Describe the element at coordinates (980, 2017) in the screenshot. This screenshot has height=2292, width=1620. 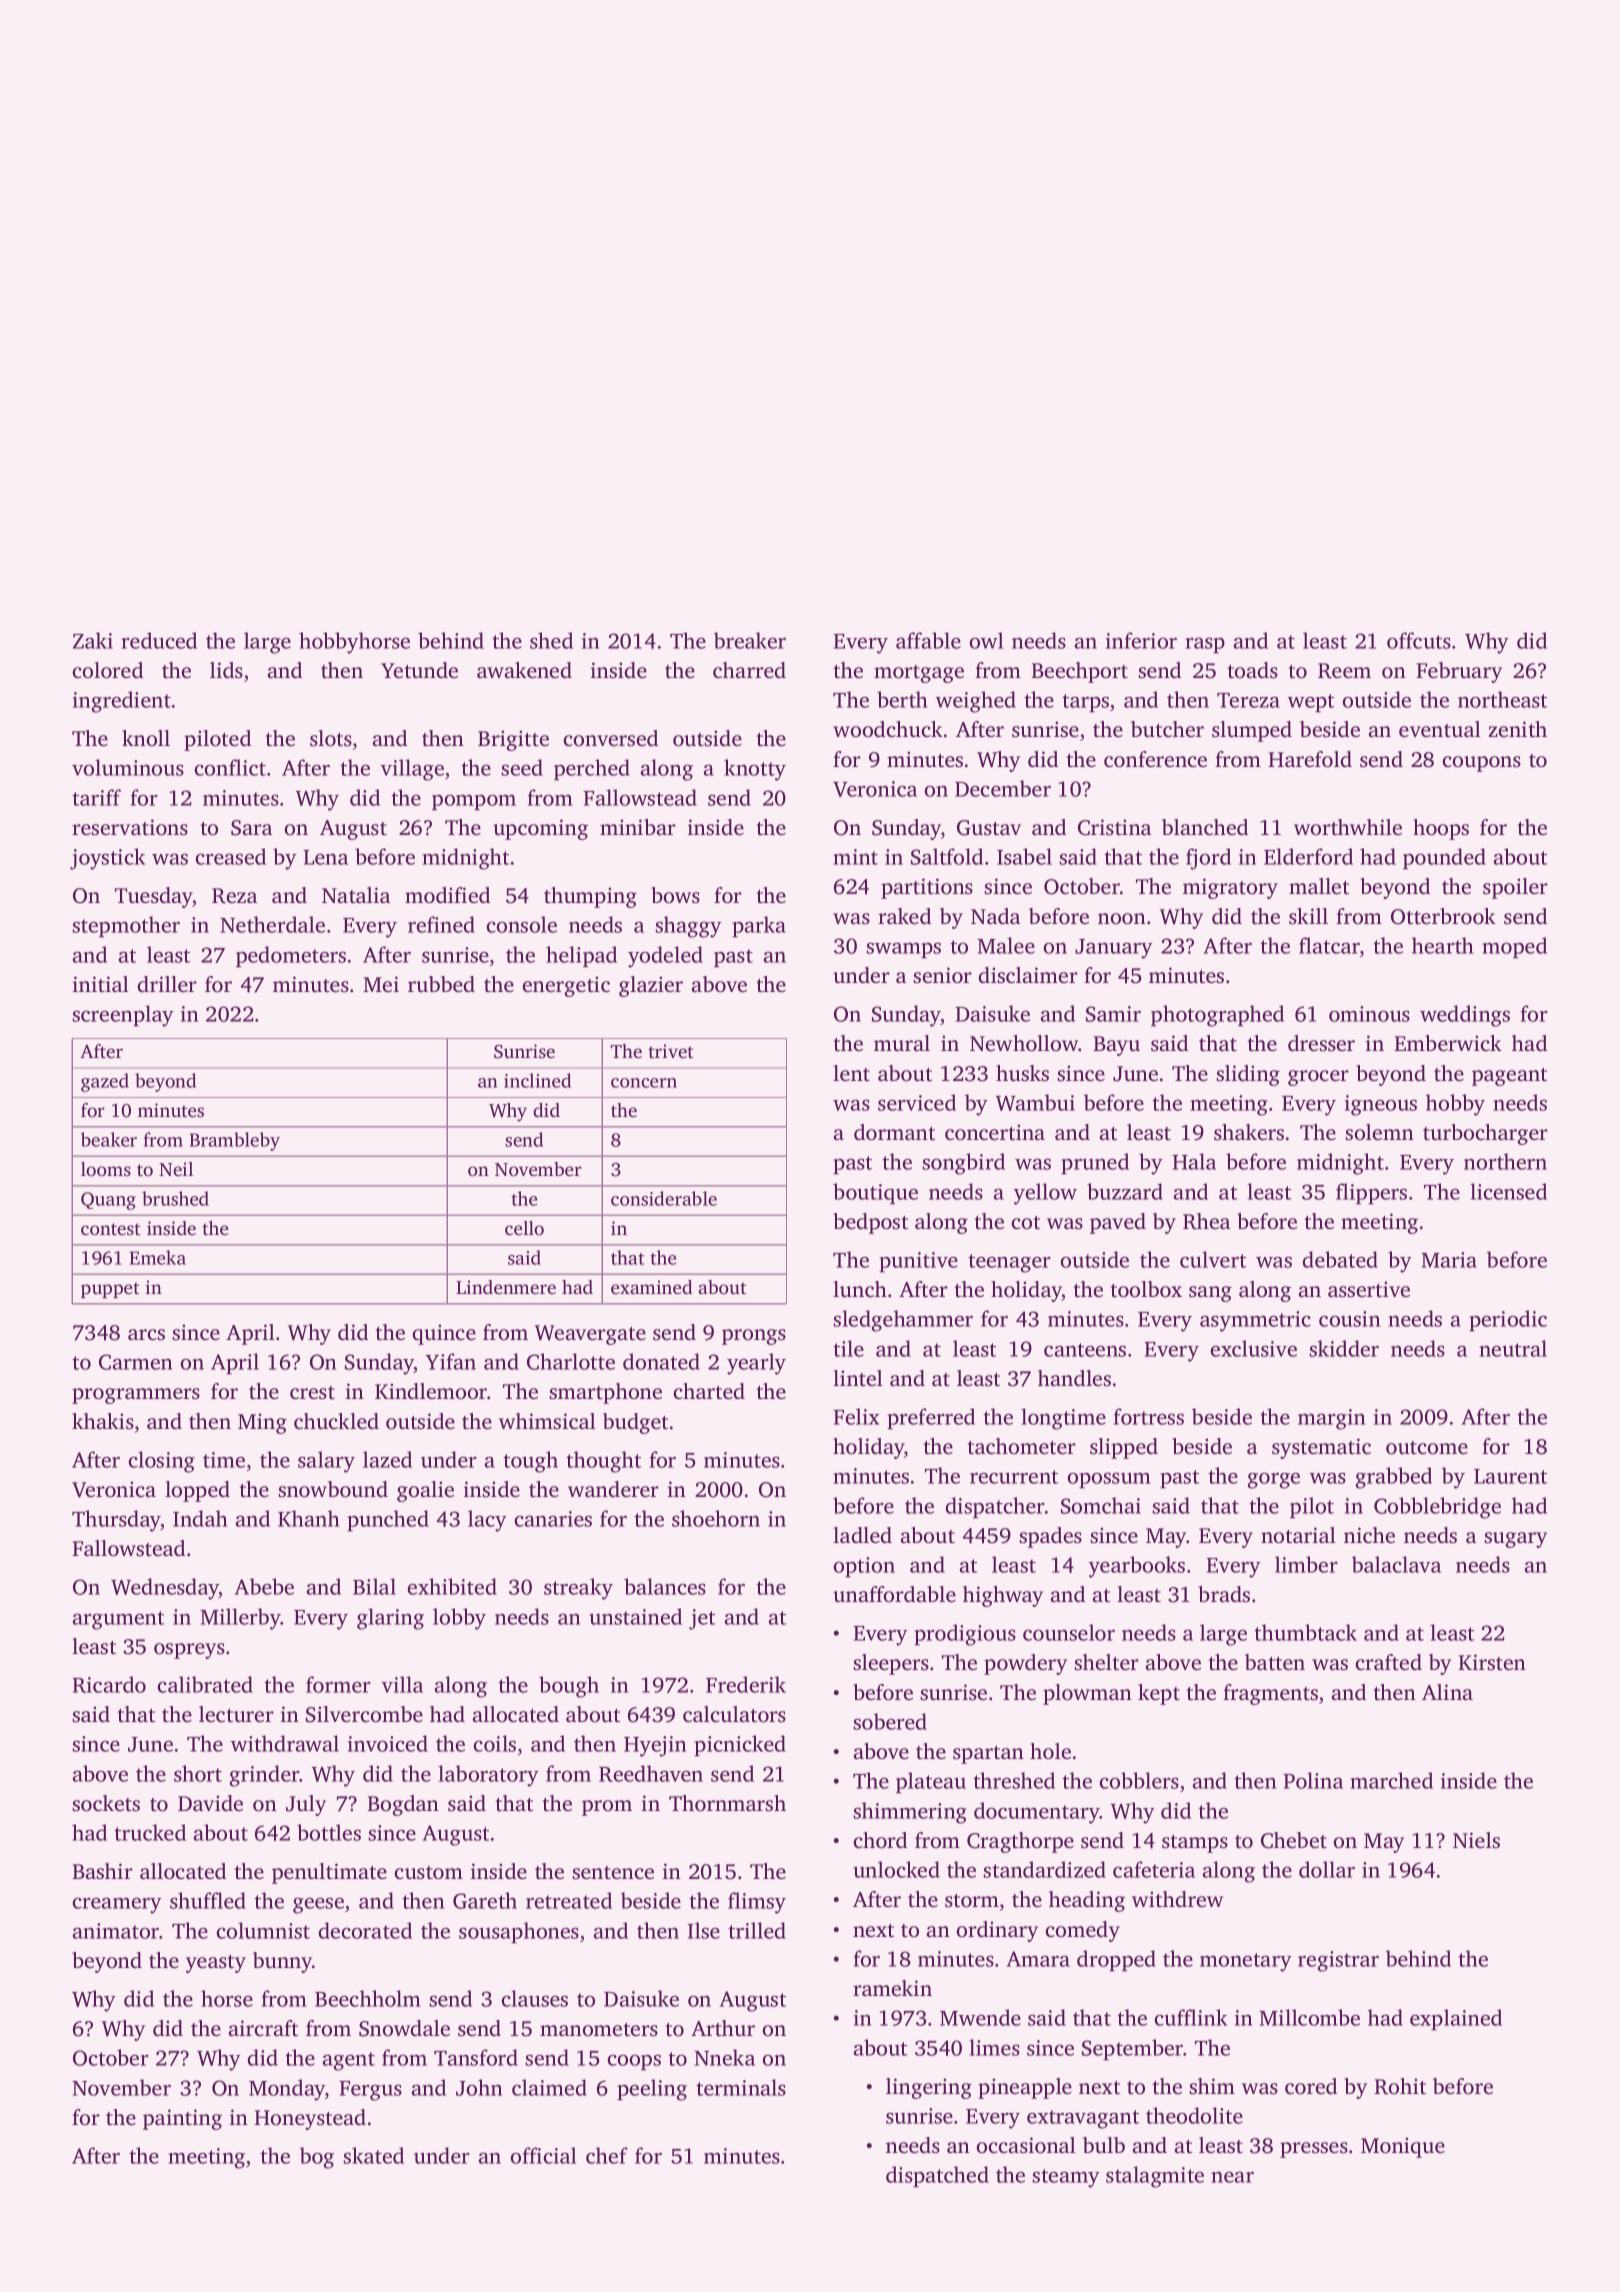
I see `Mwende` at that location.
